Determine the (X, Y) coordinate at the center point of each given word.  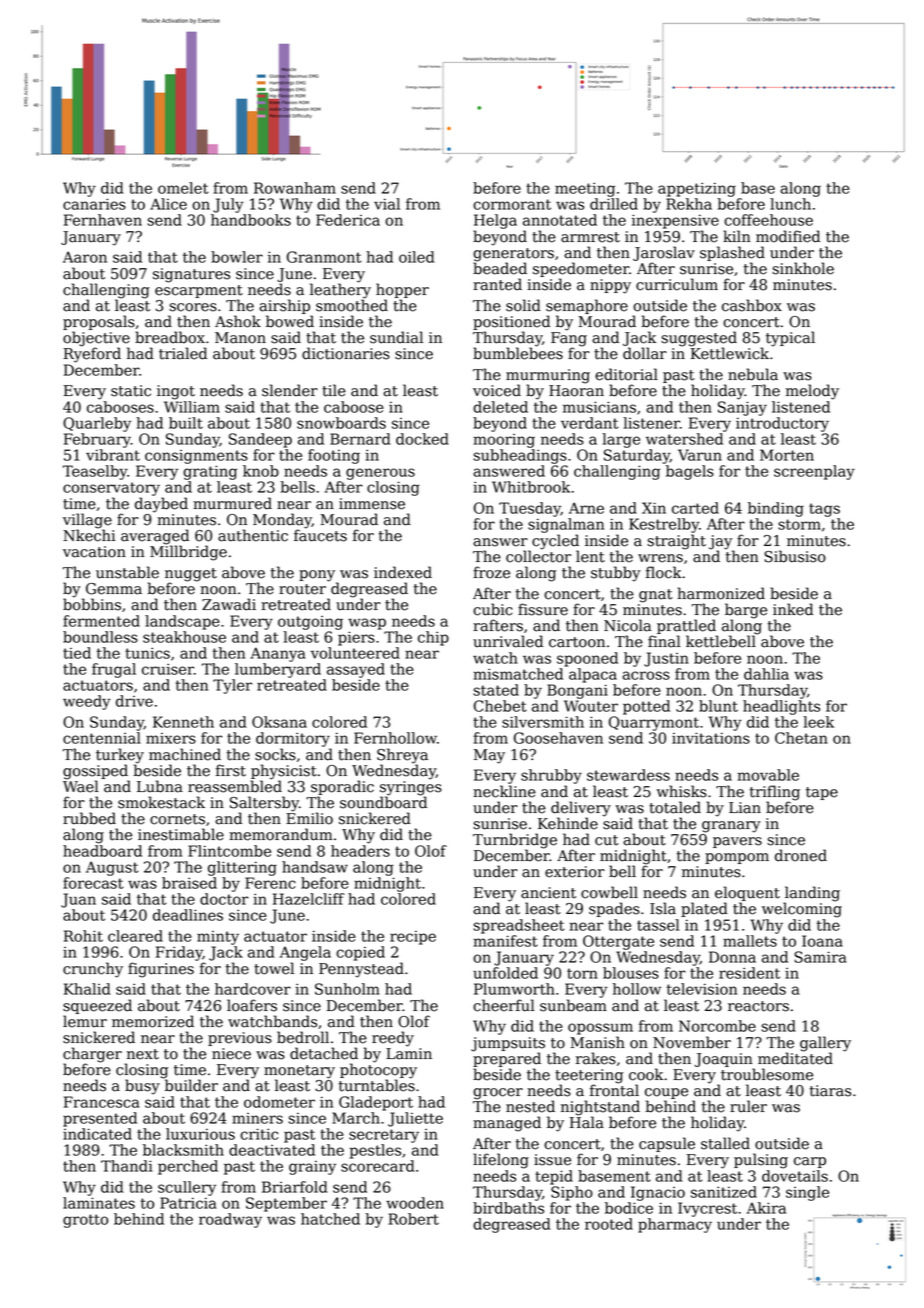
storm (799, 524)
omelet (183, 188)
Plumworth (514, 989)
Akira (766, 1208)
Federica (348, 220)
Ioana (822, 941)
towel (274, 968)
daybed (161, 505)
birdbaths (508, 1208)
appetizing (697, 189)
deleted (500, 407)
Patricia (188, 1203)
